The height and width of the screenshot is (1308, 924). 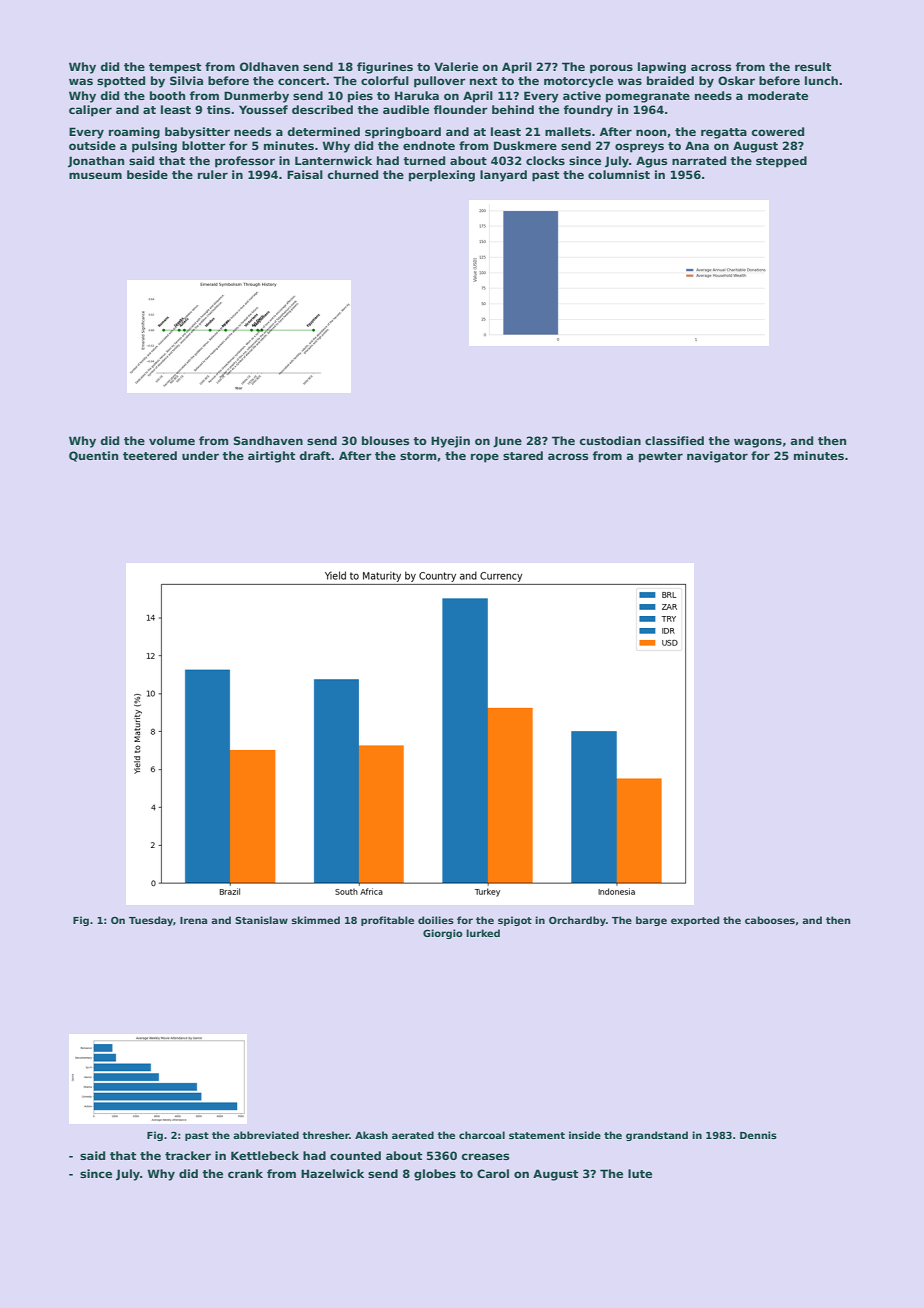 I want to click on cabooses, so click(x=770, y=920).
